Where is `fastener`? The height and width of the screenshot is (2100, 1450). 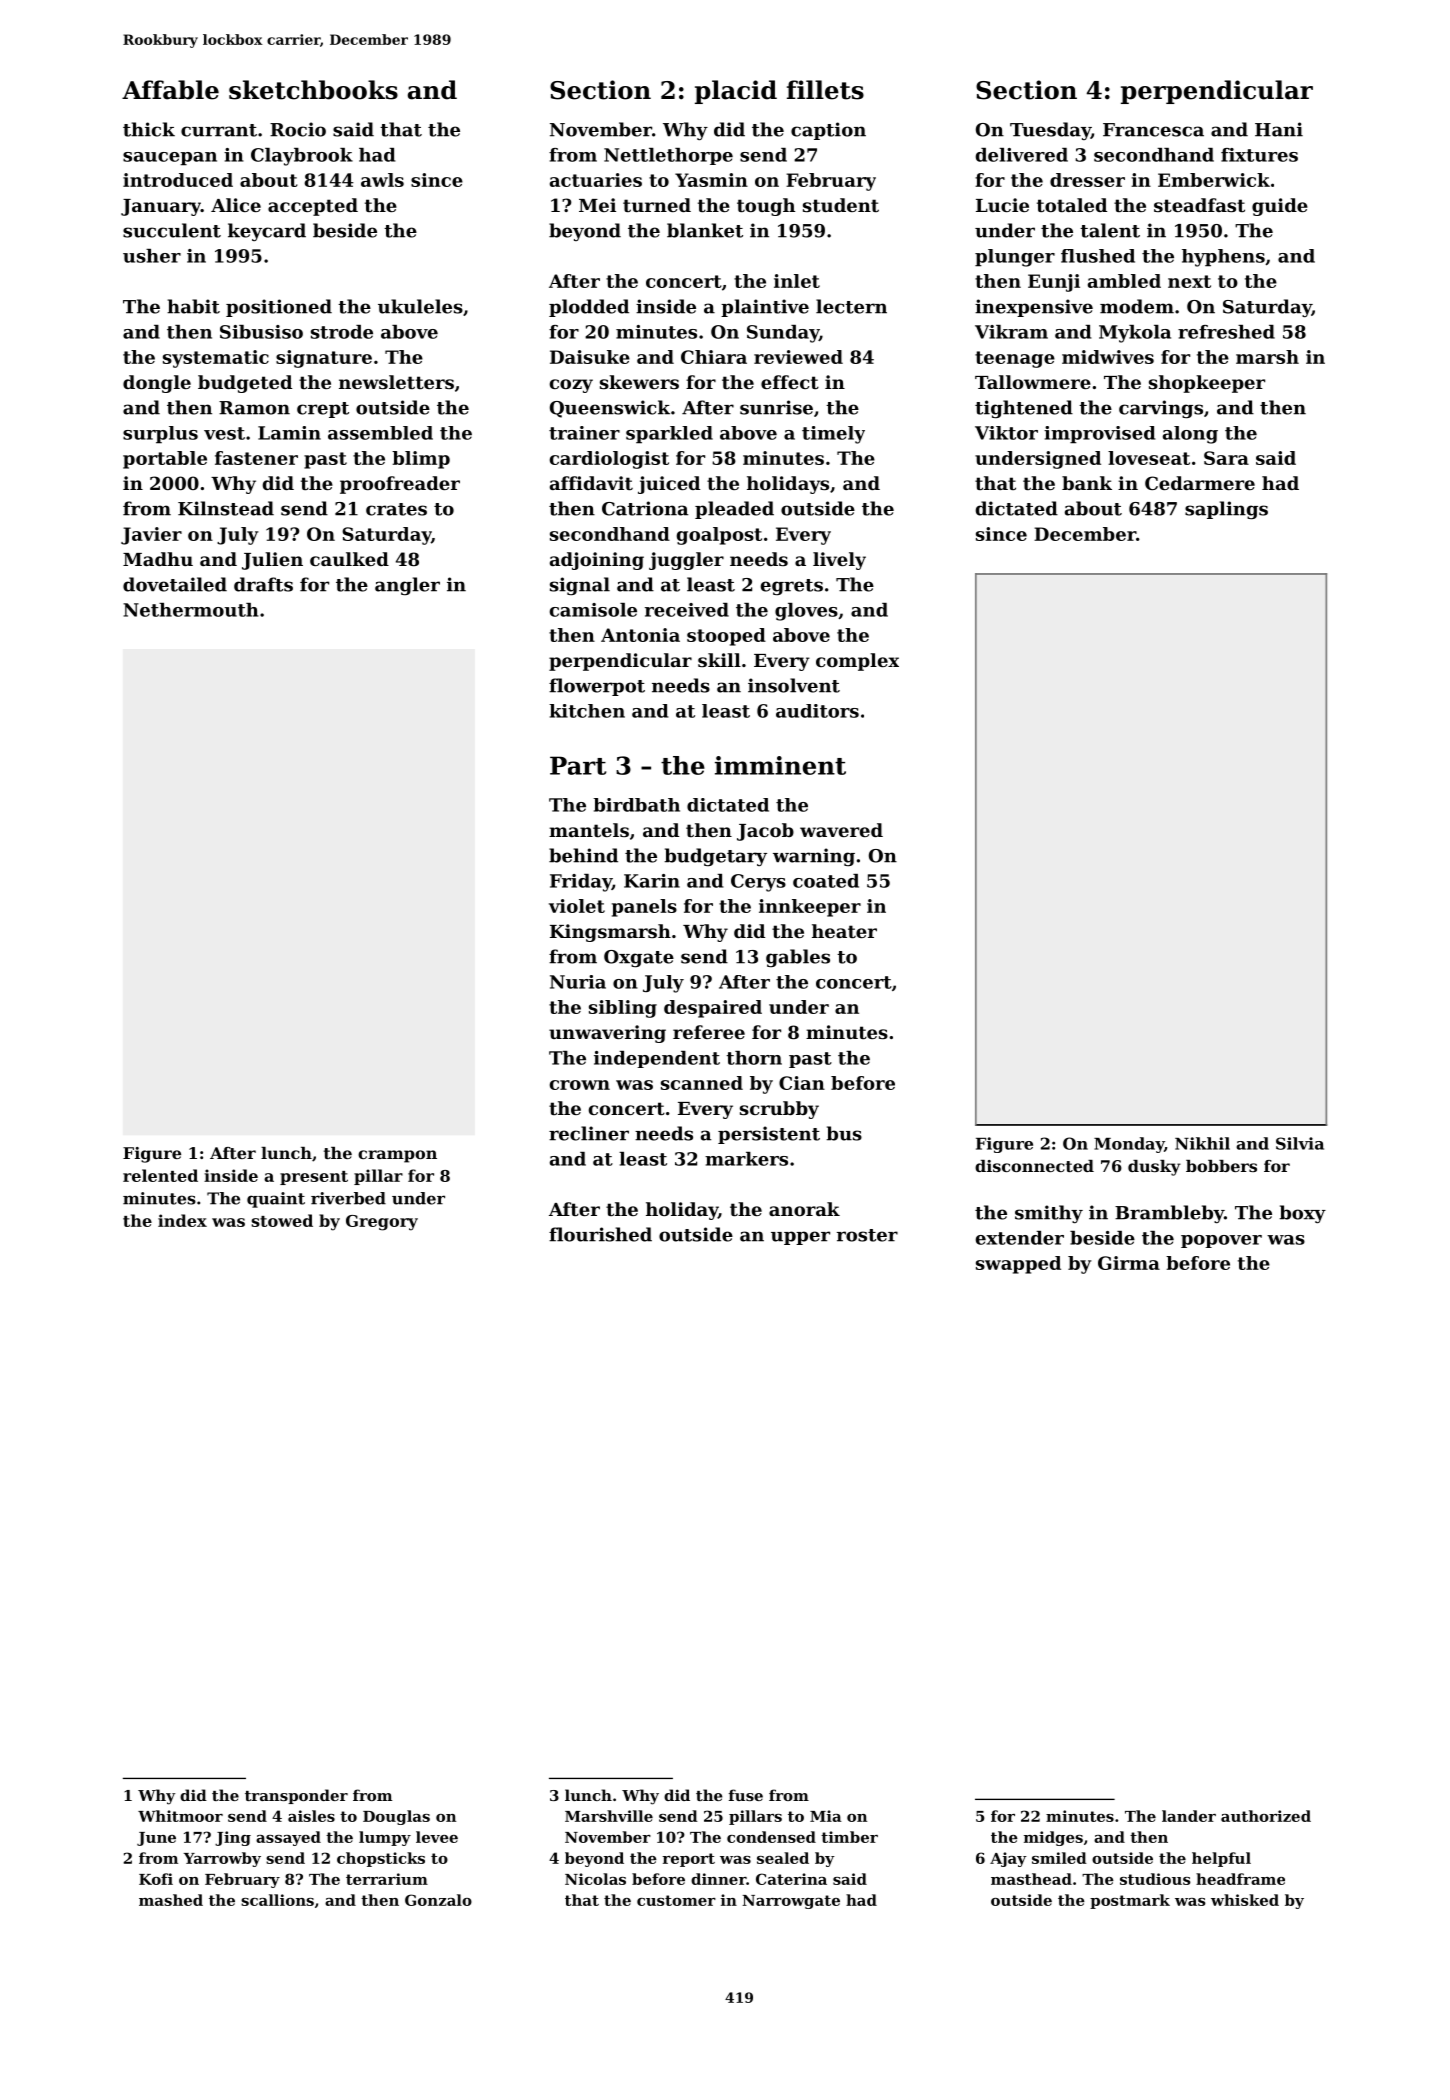
fastener is located at coordinates (256, 458).
